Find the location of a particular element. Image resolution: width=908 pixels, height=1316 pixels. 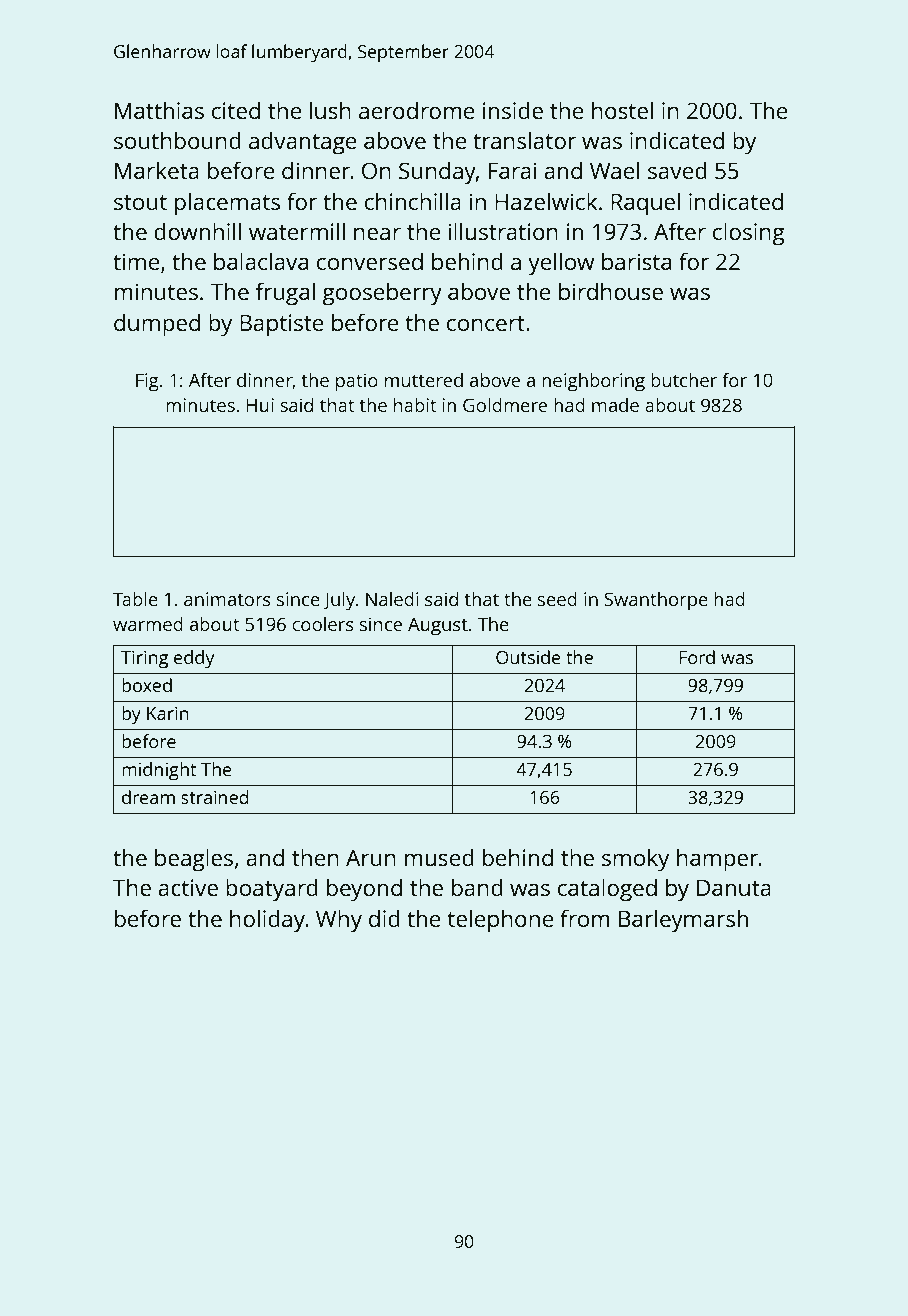

Outside is located at coordinates (528, 657).
